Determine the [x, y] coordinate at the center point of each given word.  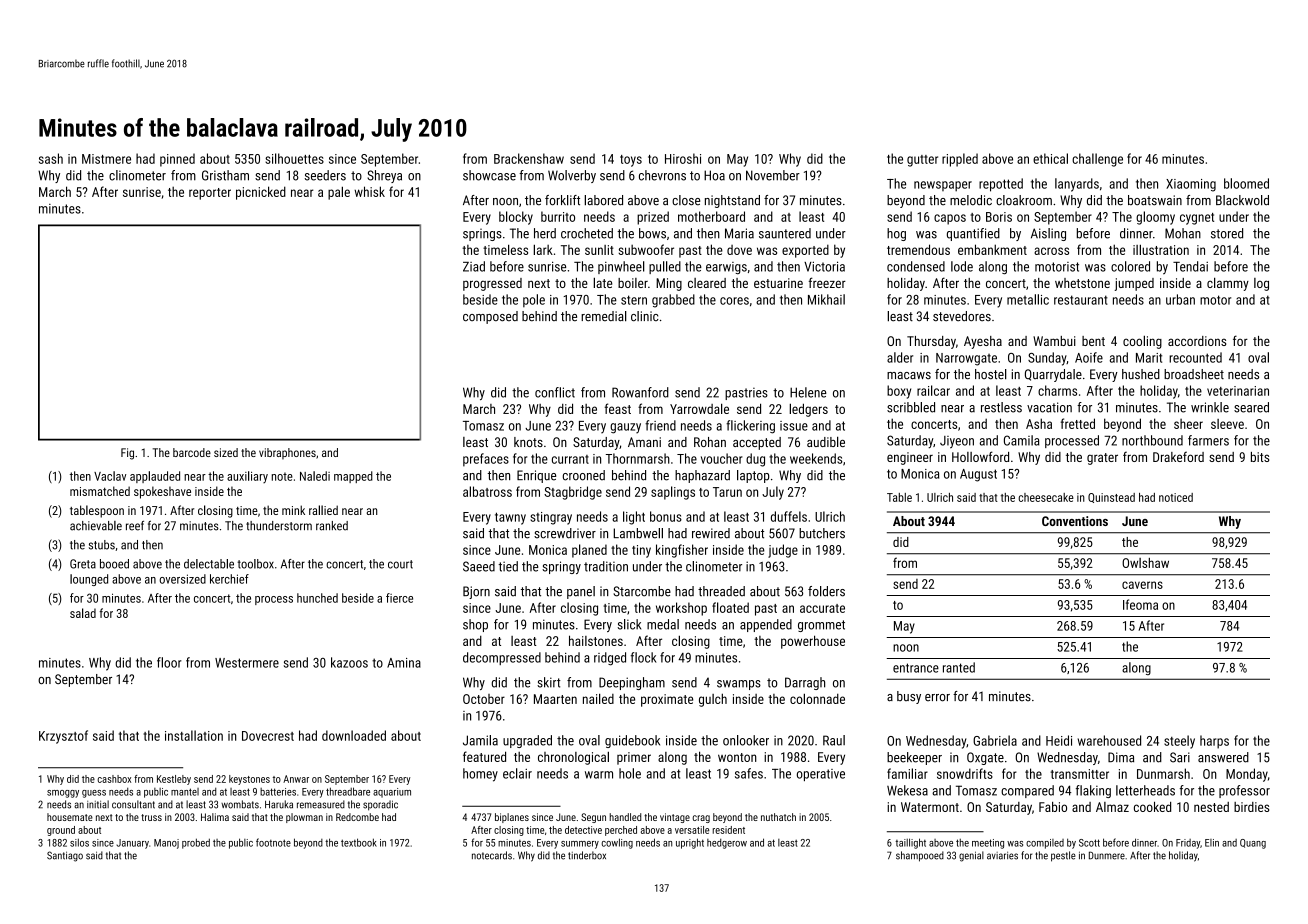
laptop [753, 476]
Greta [83, 564]
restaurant [1081, 300]
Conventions [1075, 521]
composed [490, 317]
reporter [210, 194]
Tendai [1190, 266]
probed [196, 843]
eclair [517, 773]
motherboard [711, 216]
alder [900, 357]
